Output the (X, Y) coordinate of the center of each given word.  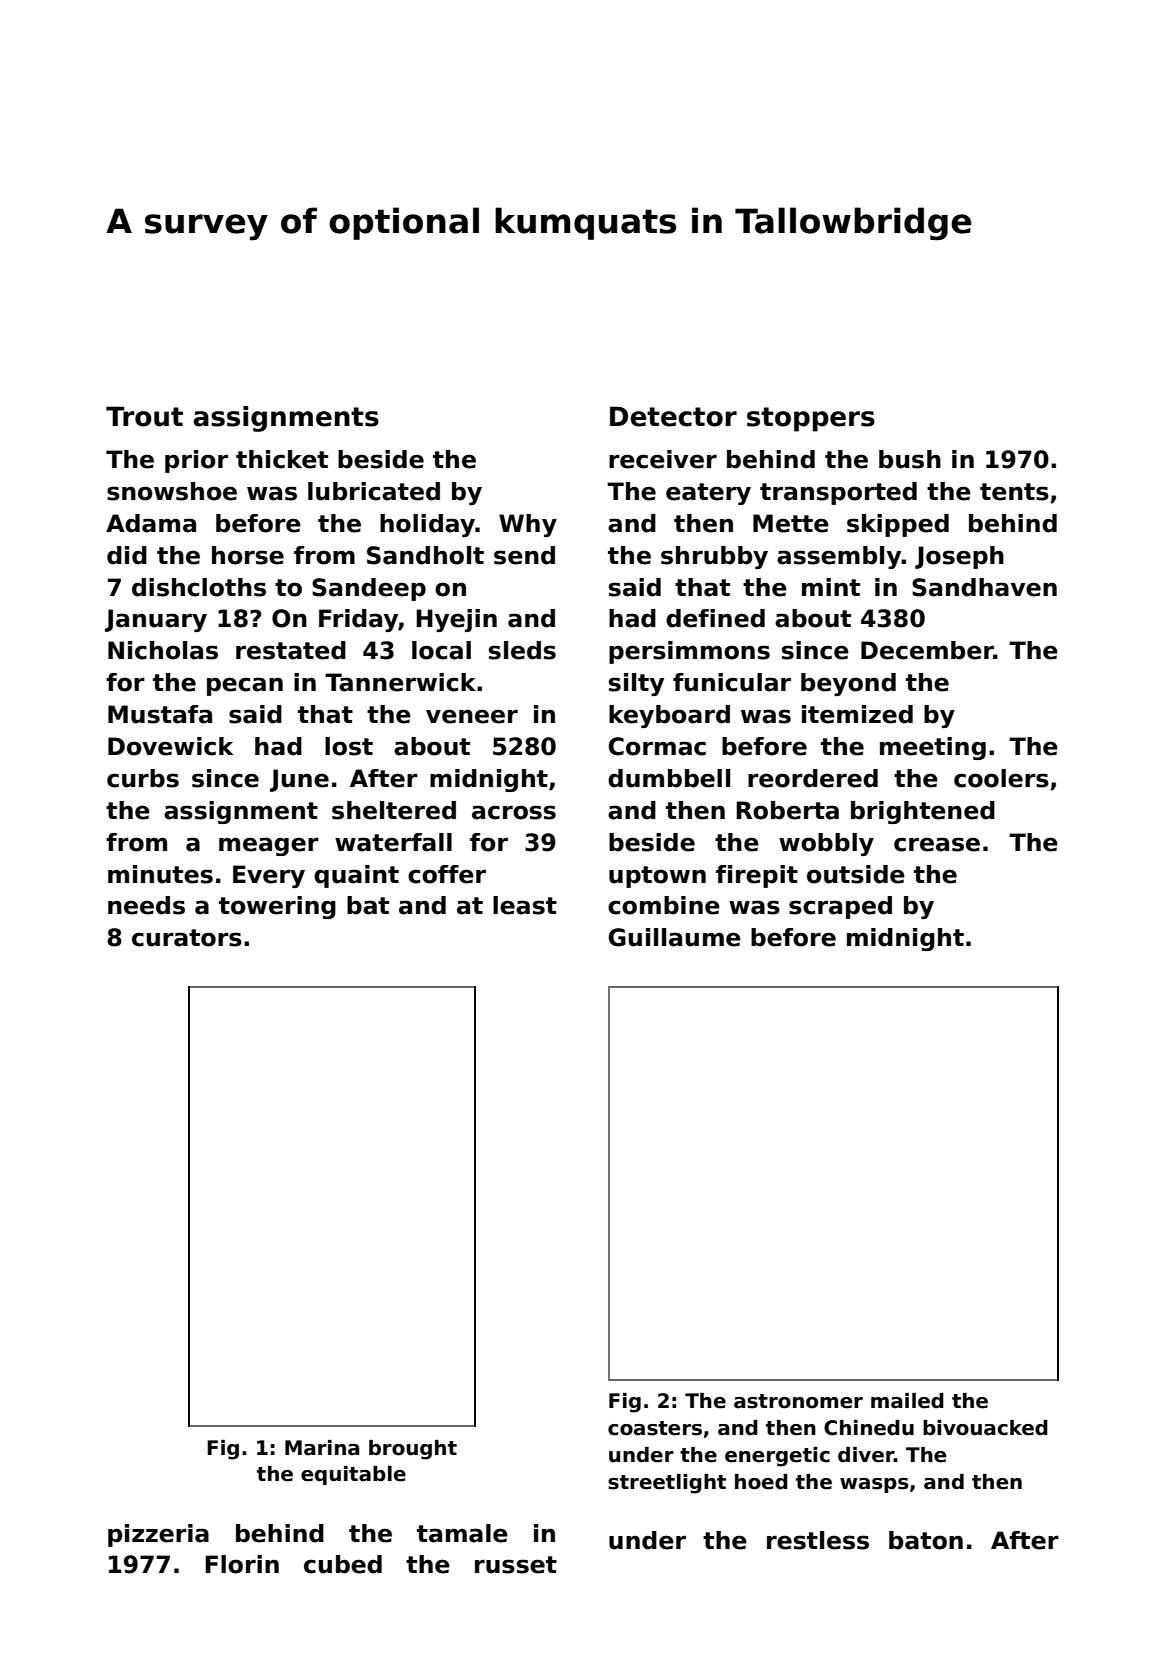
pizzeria (158, 1535)
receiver (663, 459)
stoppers (811, 419)
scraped (840, 907)
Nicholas (163, 650)
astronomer (798, 1401)
